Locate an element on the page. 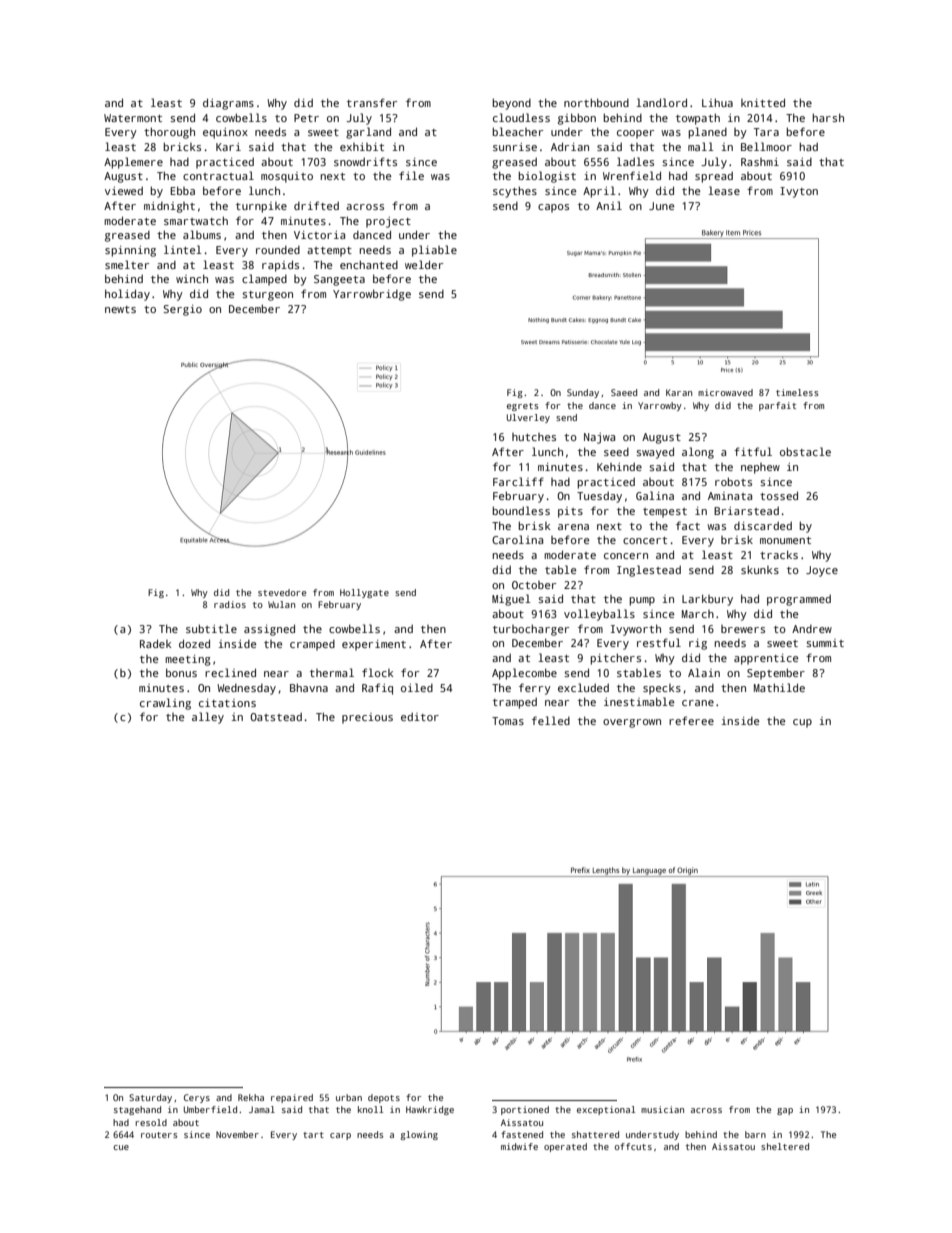  knitted is located at coordinates (763, 102).
